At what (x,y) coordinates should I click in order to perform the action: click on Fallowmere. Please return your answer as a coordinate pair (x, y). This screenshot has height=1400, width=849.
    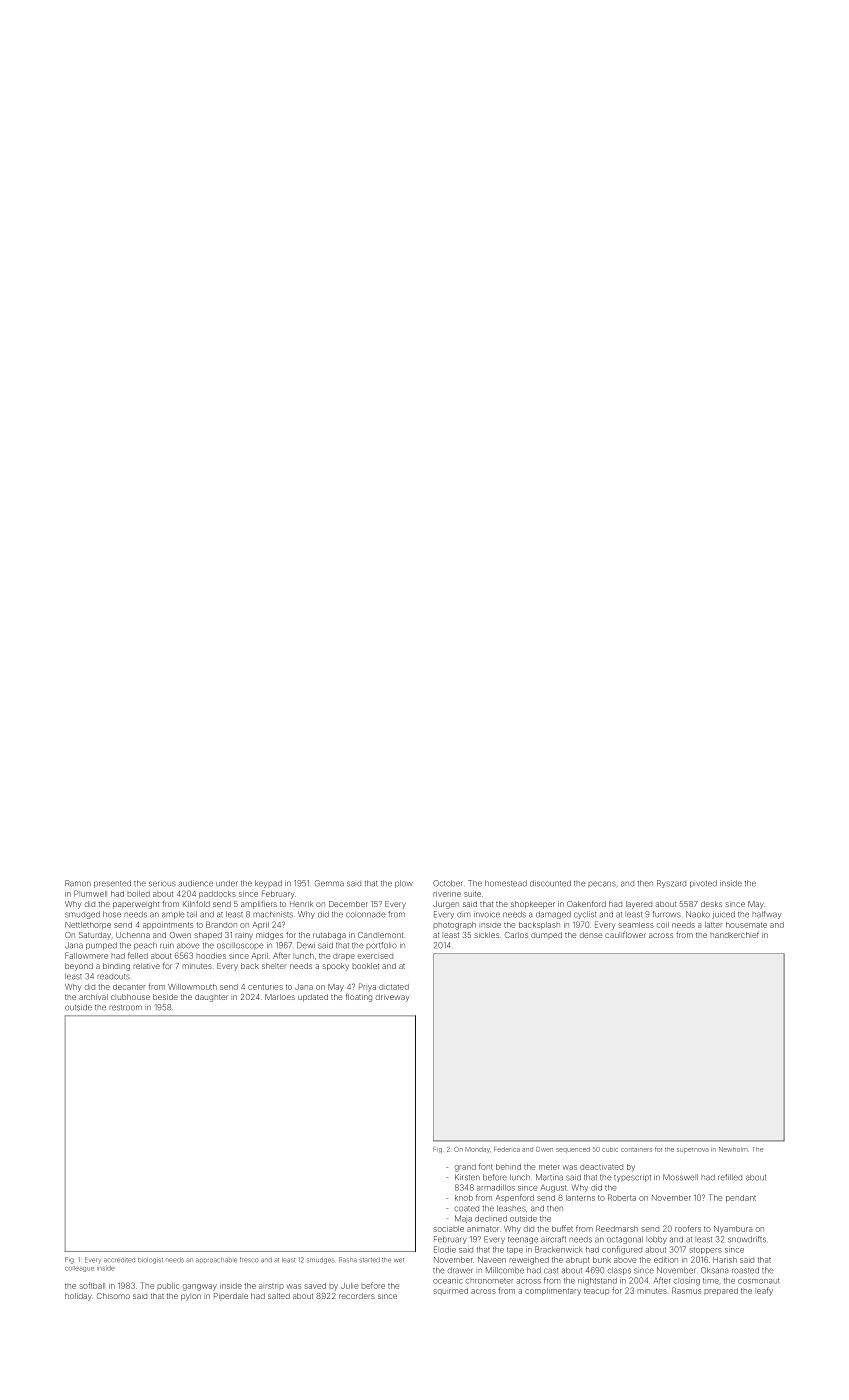
    Looking at the image, I should click on (86, 955).
